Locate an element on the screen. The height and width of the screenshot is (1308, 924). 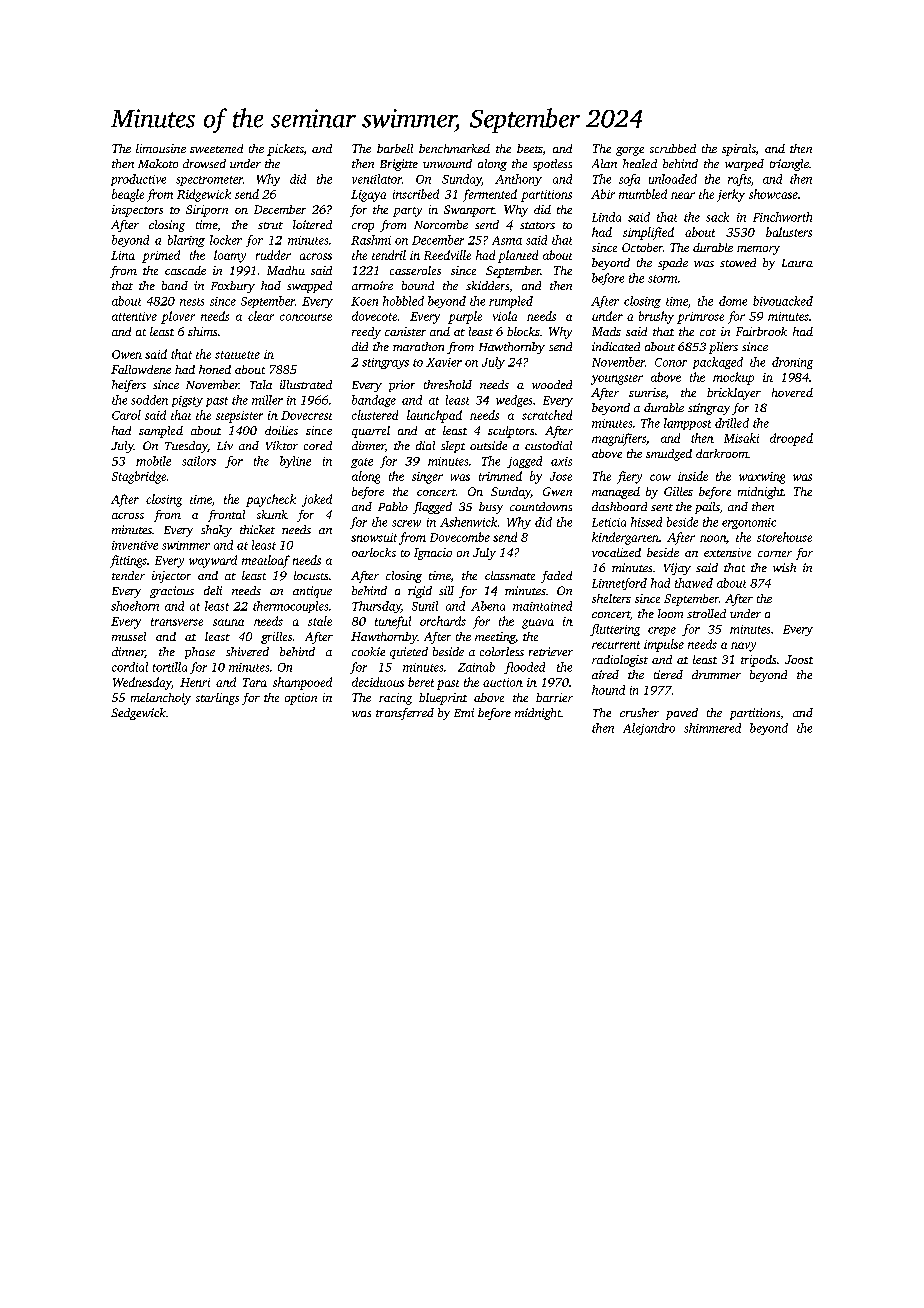
beets is located at coordinates (530, 148).
